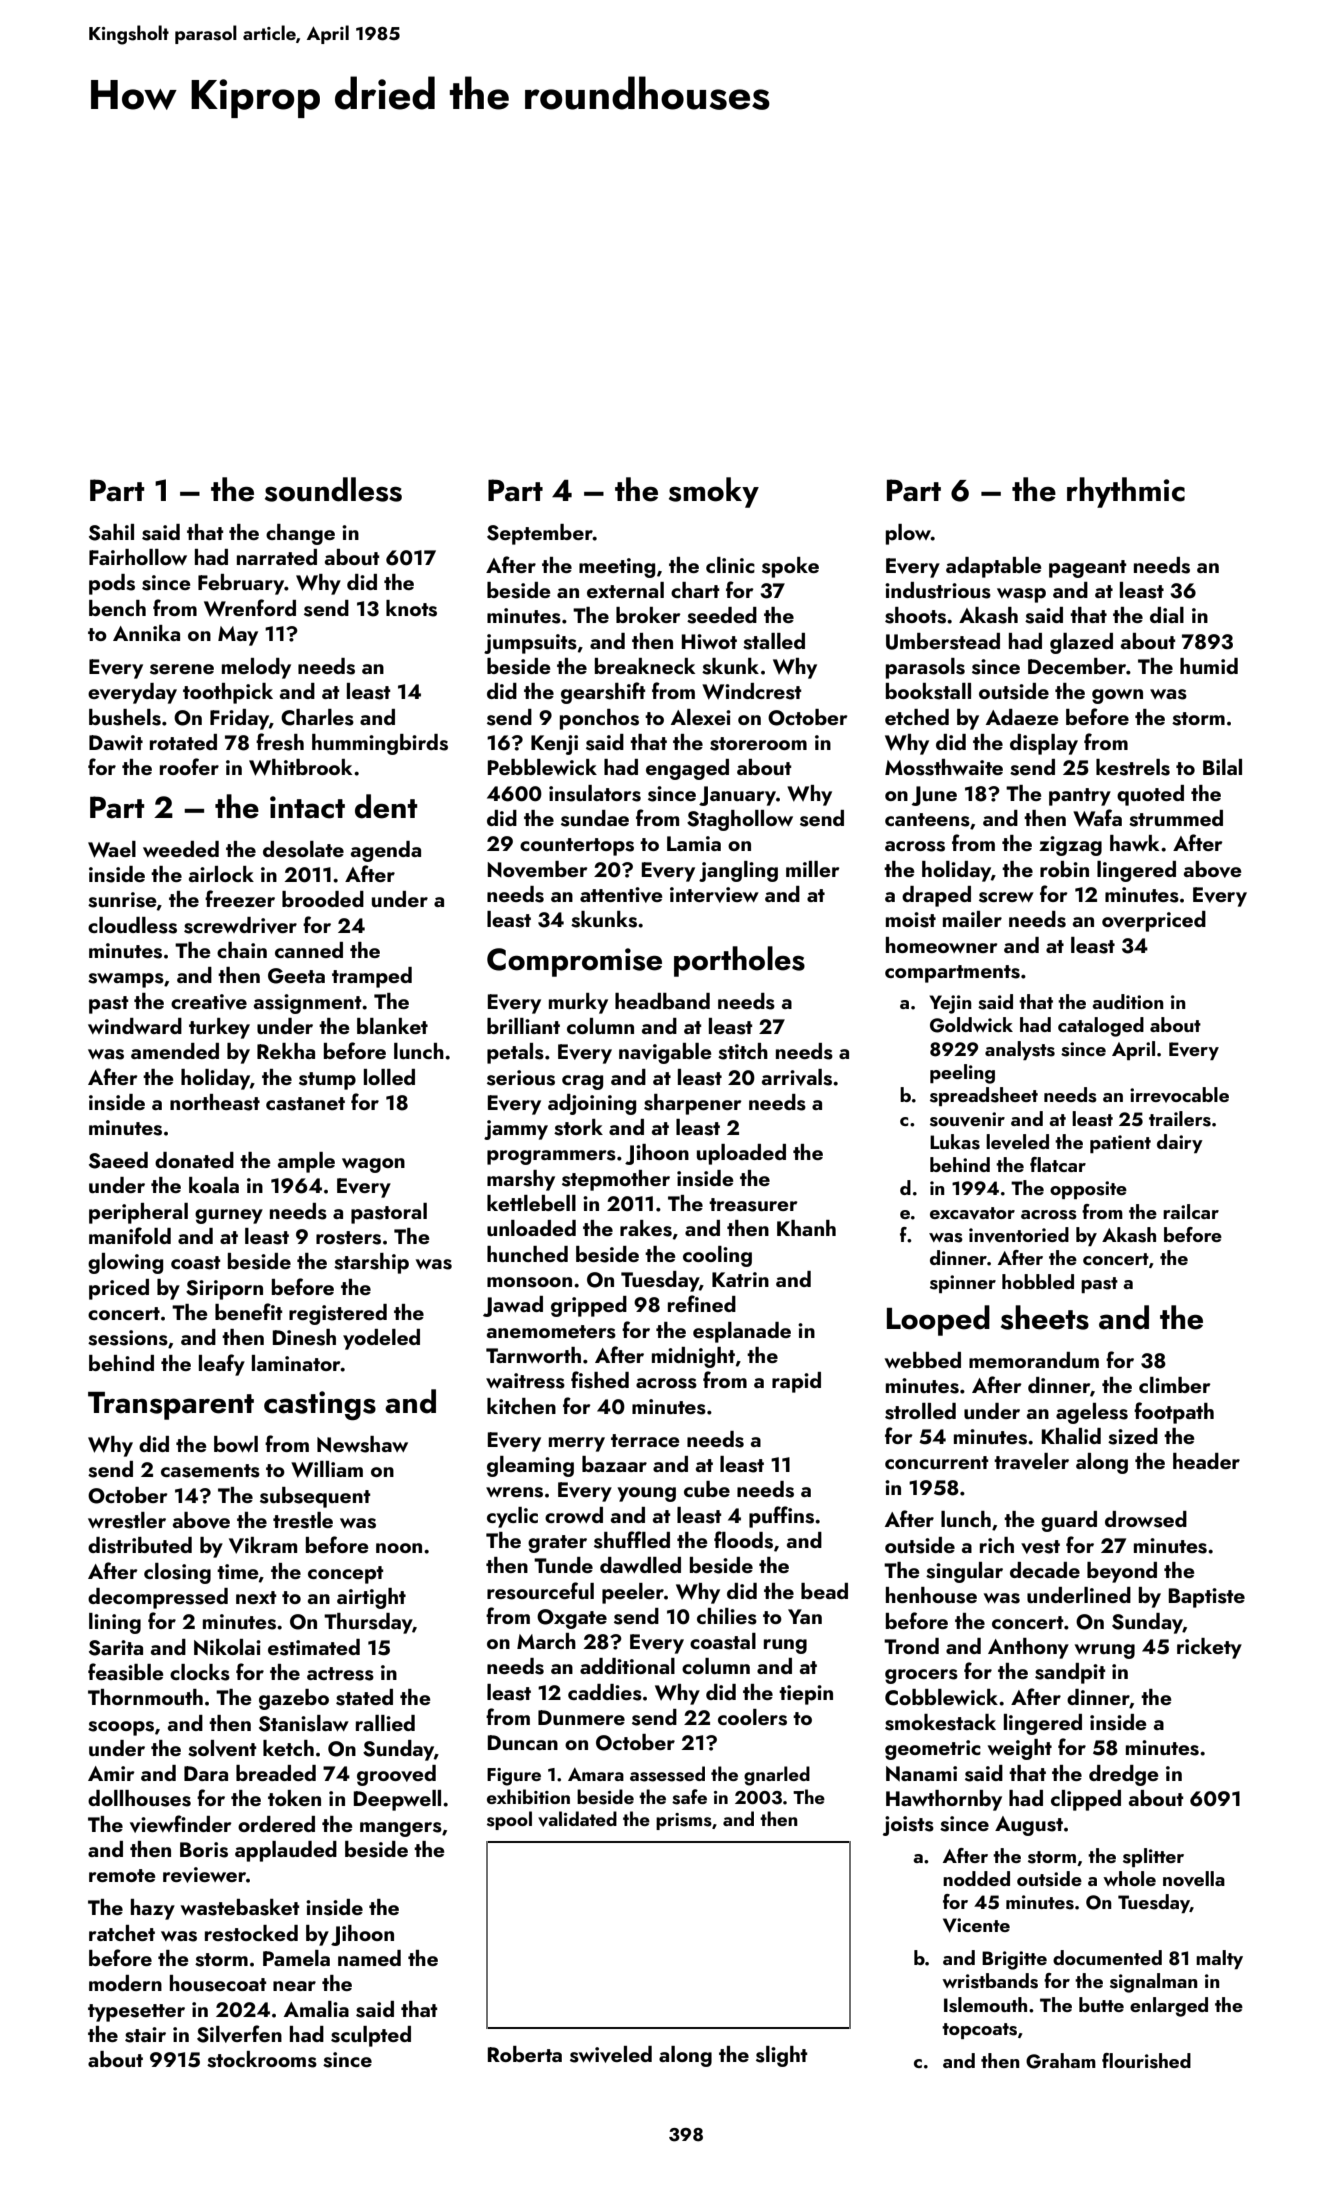 The height and width of the page is (2202, 1337). Describe the element at coordinates (509, 1820) in the page. I see `spool` at that location.
